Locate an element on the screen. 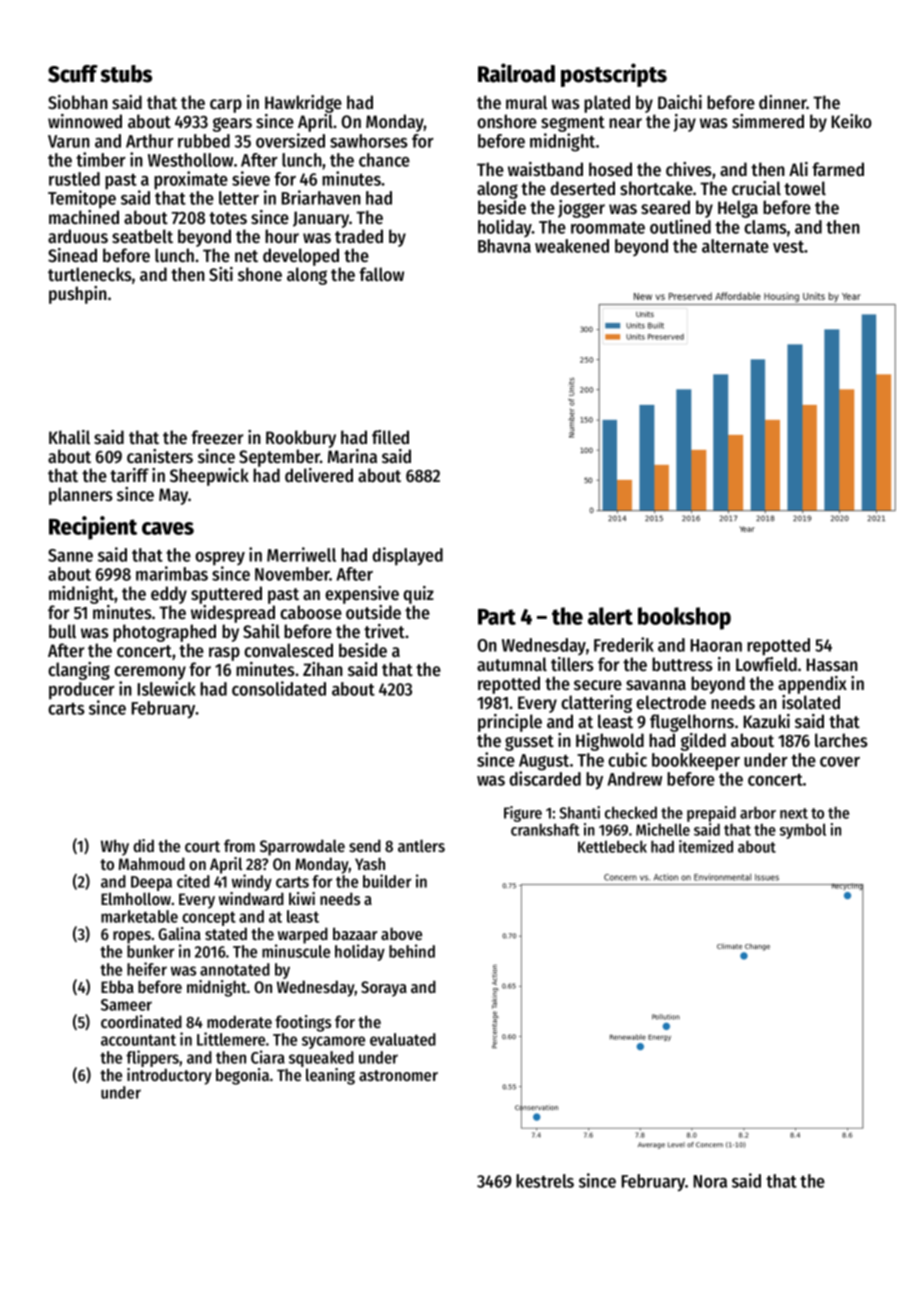 Image resolution: width=924 pixels, height=1308 pixels. cover is located at coordinates (840, 762).
